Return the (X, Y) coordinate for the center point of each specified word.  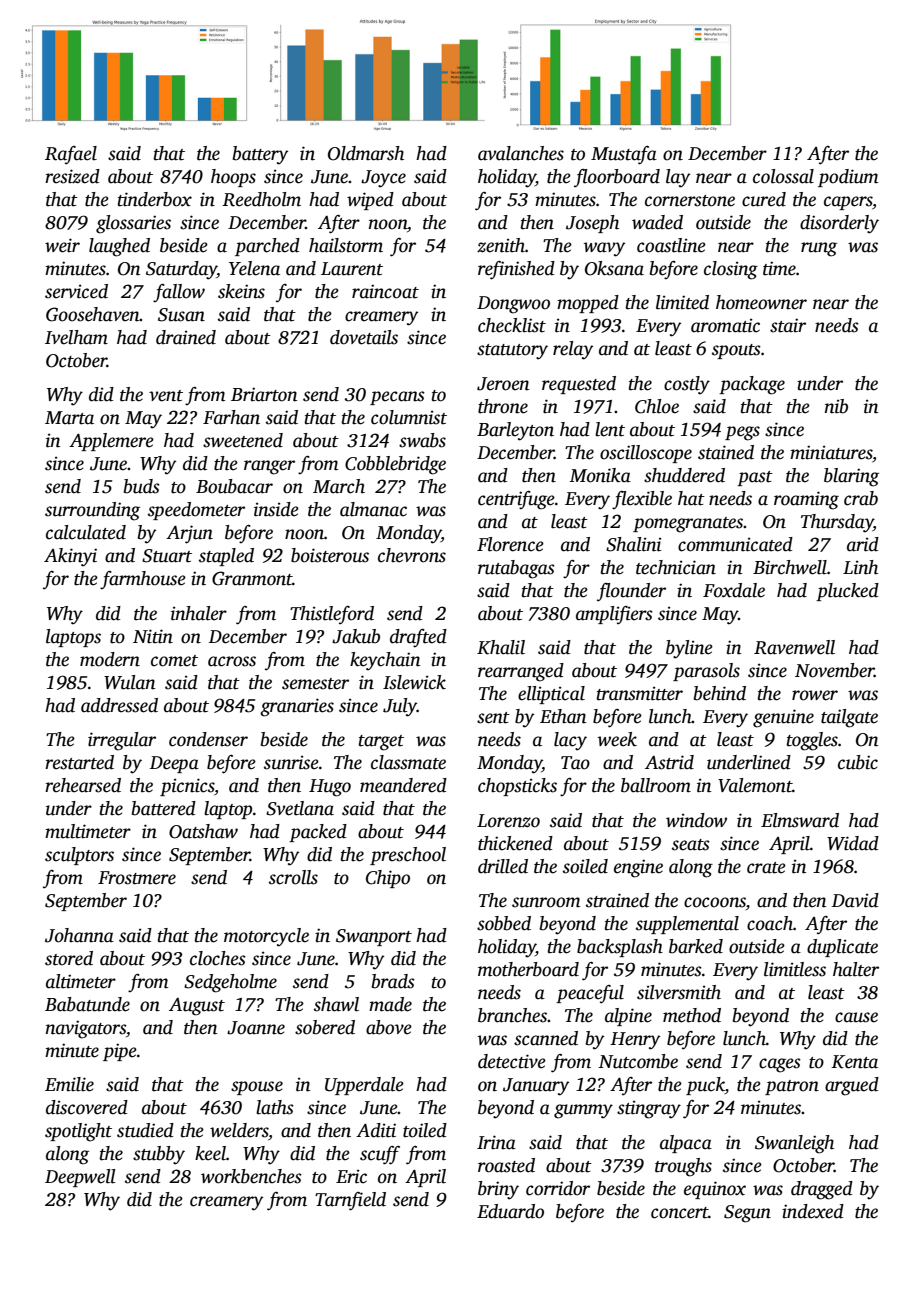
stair (788, 325)
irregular (122, 741)
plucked (847, 592)
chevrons (412, 555)
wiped (370, 201)
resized (72, 176)
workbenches (251, 1176)
